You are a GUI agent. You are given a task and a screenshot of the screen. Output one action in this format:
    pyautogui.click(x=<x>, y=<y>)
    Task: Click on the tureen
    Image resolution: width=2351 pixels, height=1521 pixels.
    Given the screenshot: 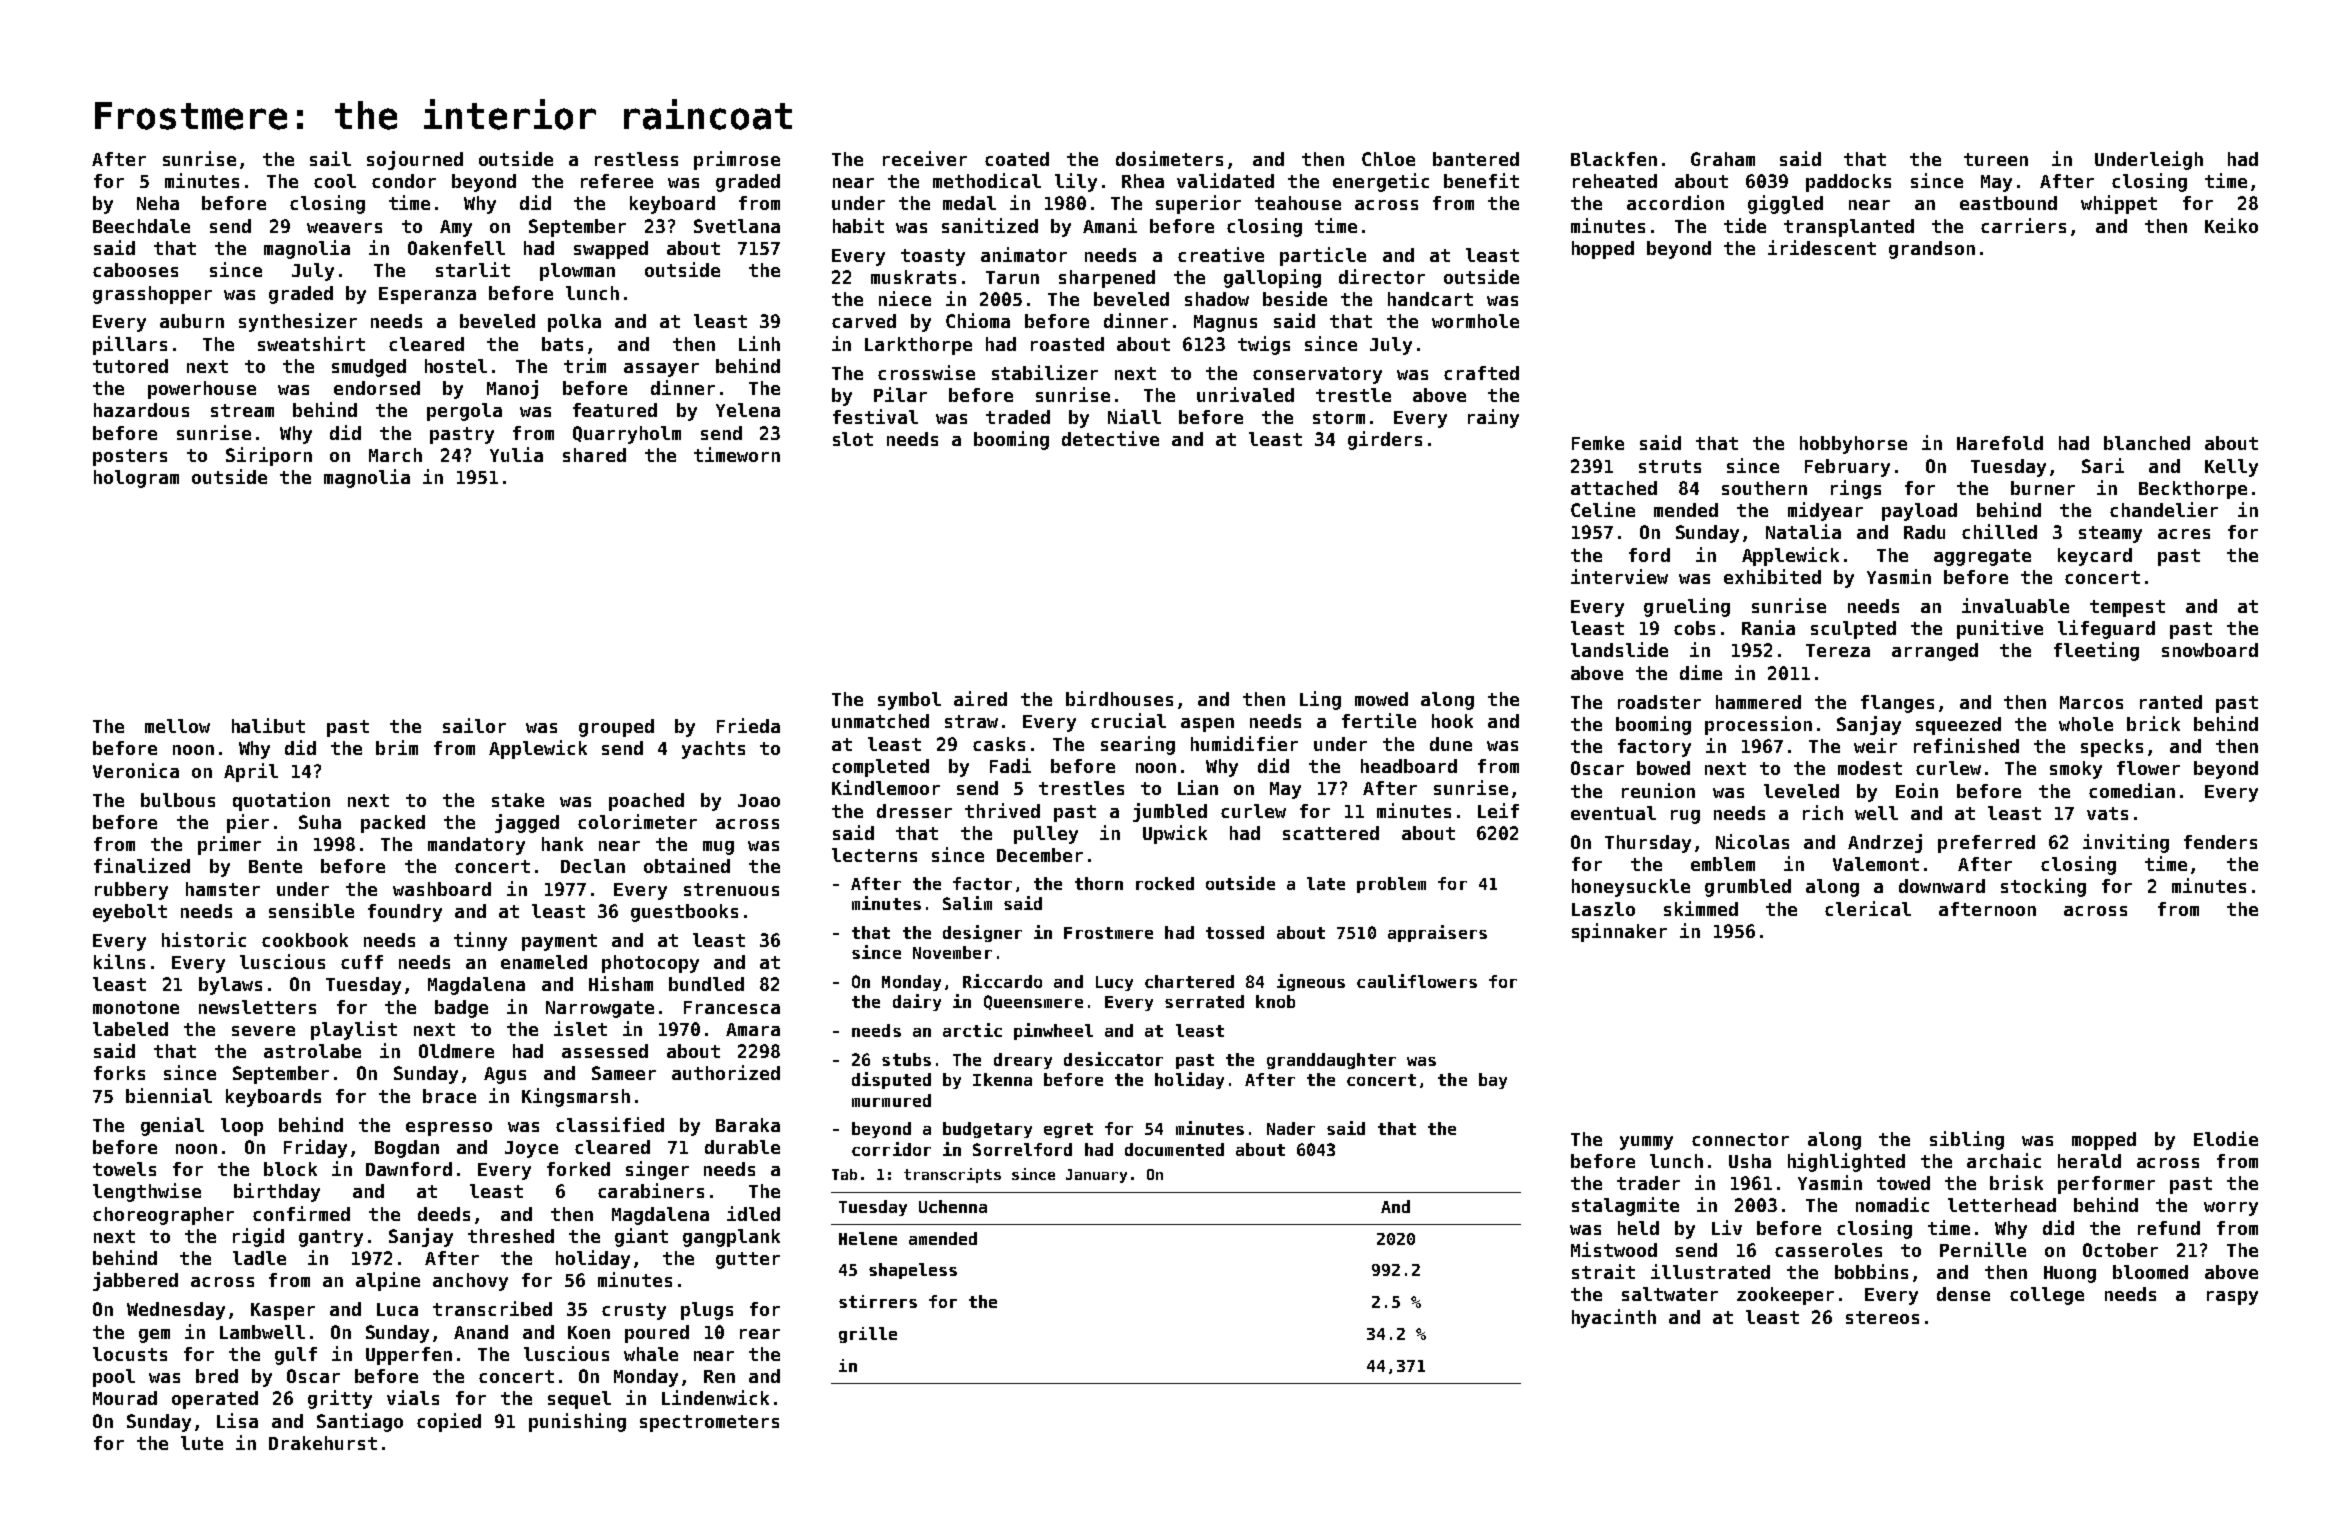 What is the action you would take?
    pyautogui.click(x=1996, y=159)
